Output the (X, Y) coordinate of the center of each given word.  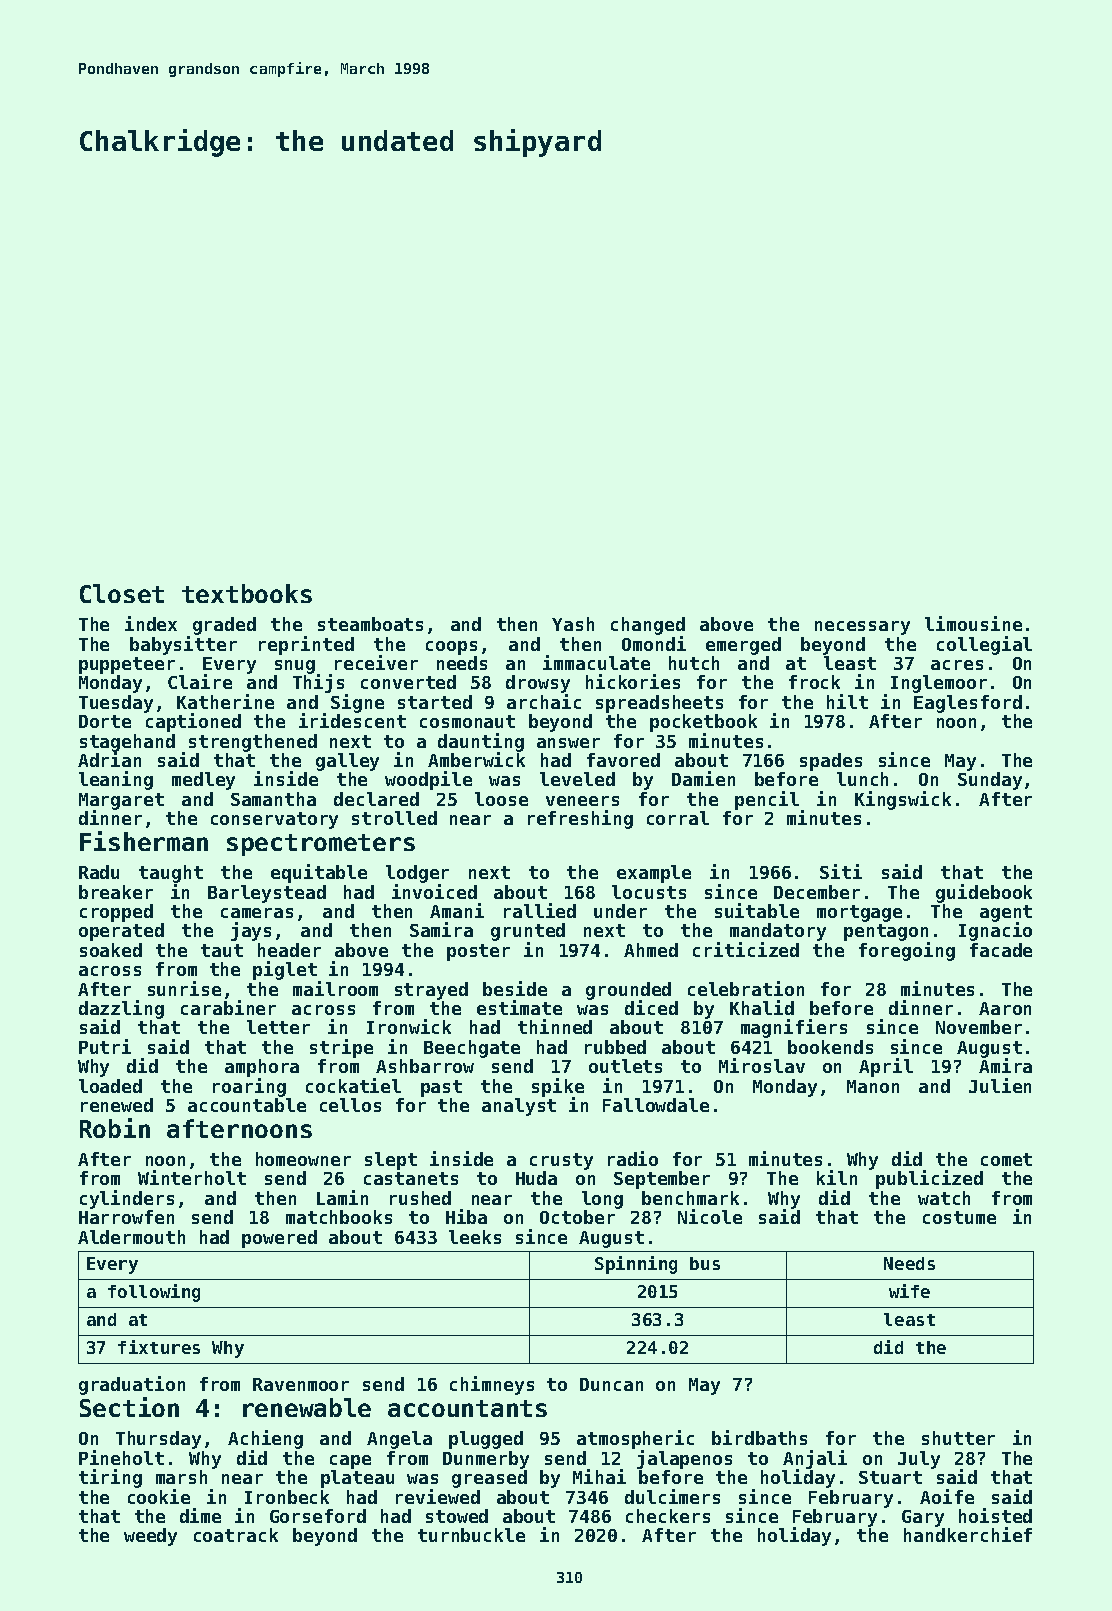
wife (909, 1291)
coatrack (236, 1535)
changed (648, 626)
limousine (973, 623)
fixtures (159, 1347)
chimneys (492, 1385)
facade (1001, 950)
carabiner (228, 1007)
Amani (457, 910)
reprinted (306, 645)
